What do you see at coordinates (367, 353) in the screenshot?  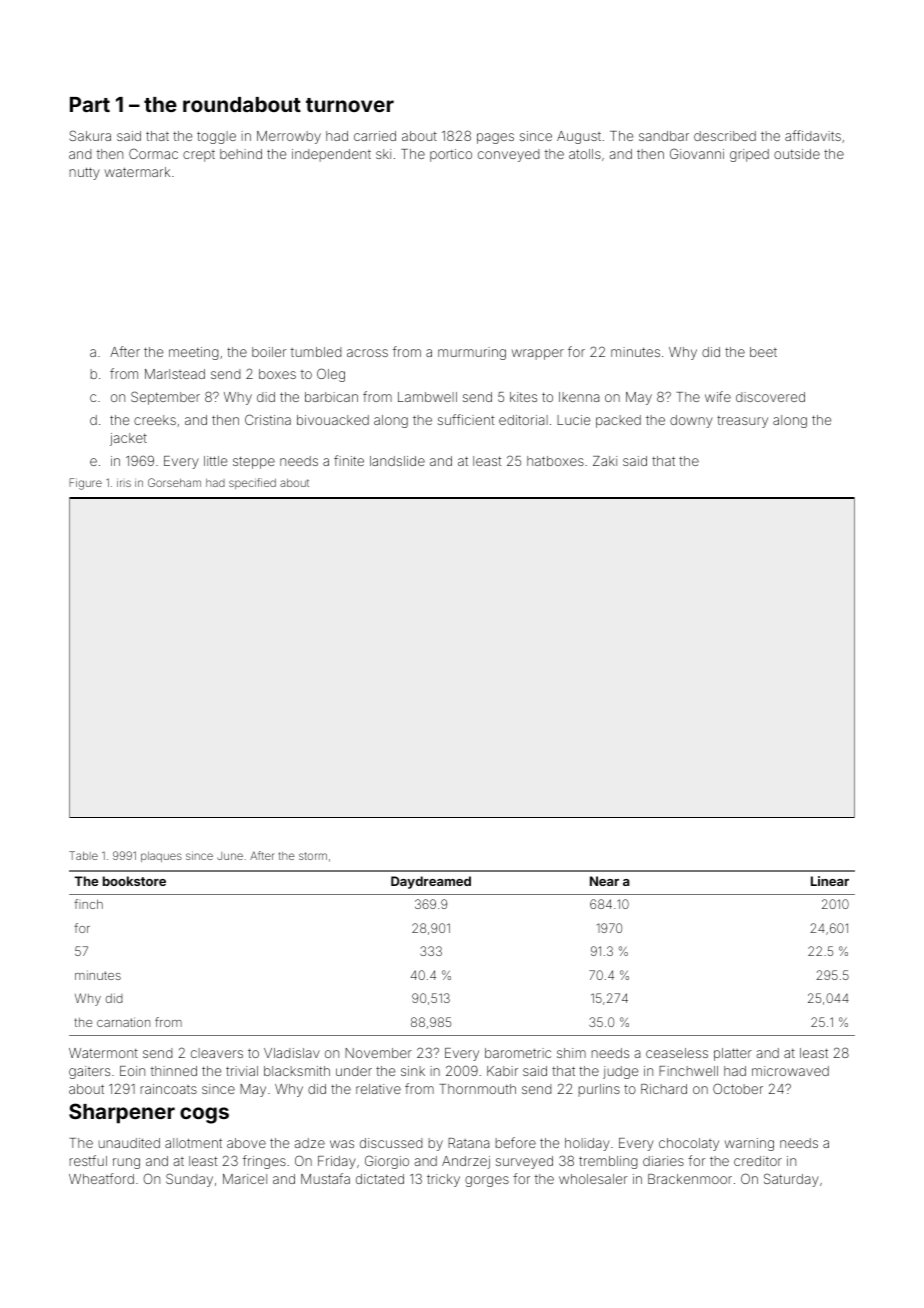 I see `across` at bounding box center [367, 353].
